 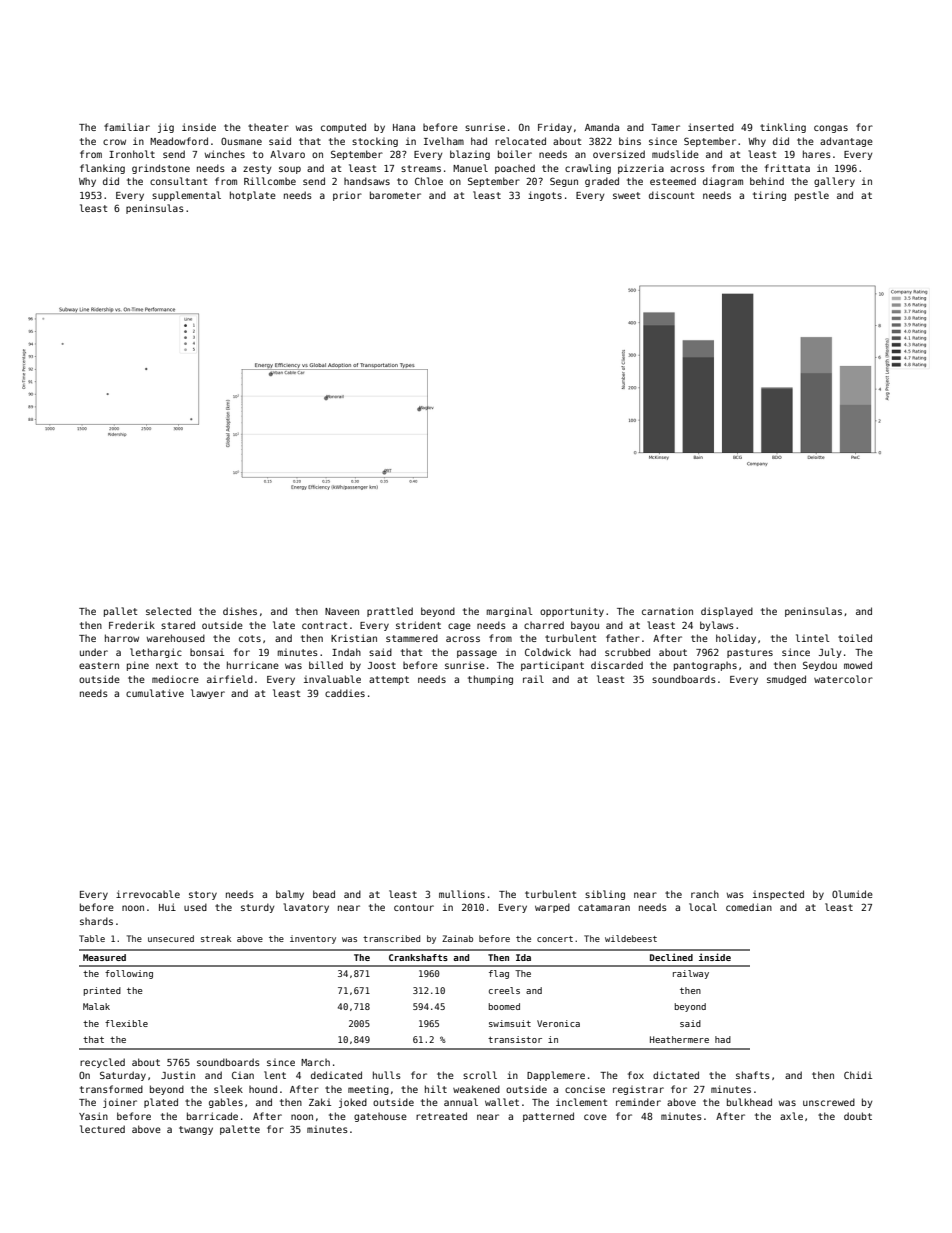 What do you see at coordinates (602, 127) in the screenshot?
I see `Amanda` at bounding box center [602, 127].
